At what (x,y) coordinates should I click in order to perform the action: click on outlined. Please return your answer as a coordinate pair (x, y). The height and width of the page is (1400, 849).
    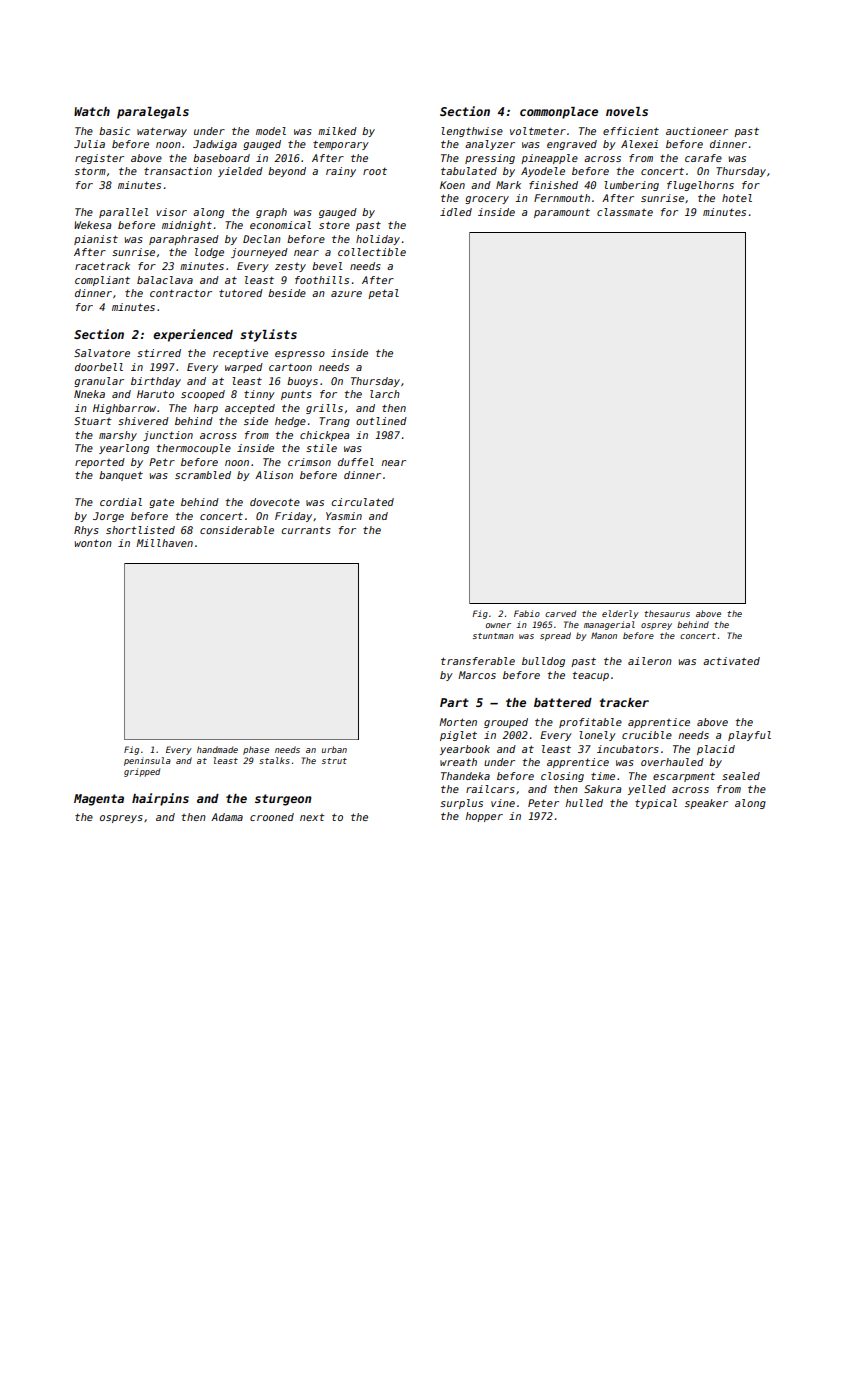
    Looking at the image, I should click on (381, 421).
